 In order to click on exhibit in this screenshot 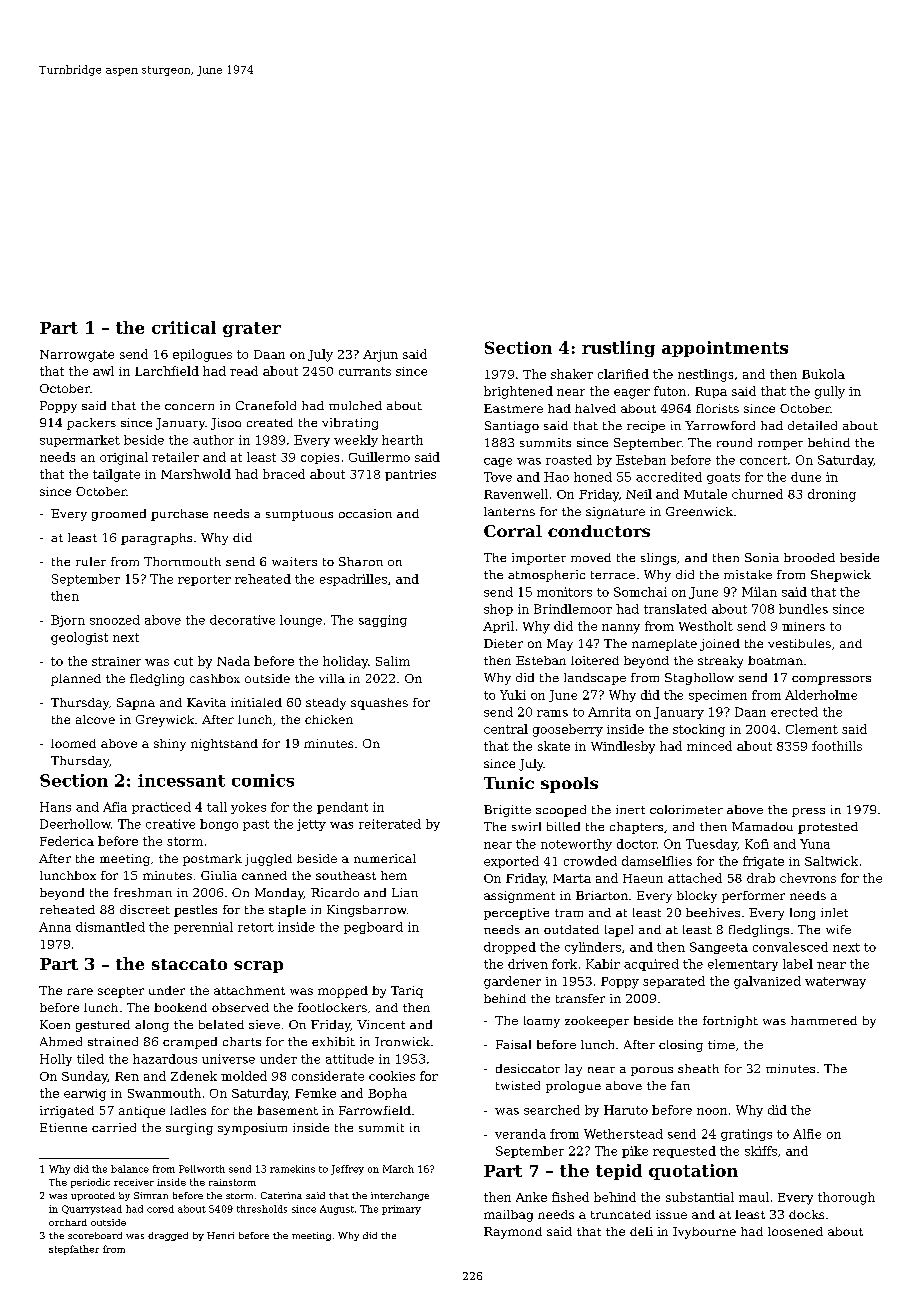, I will do `click(333, 1041)`.
